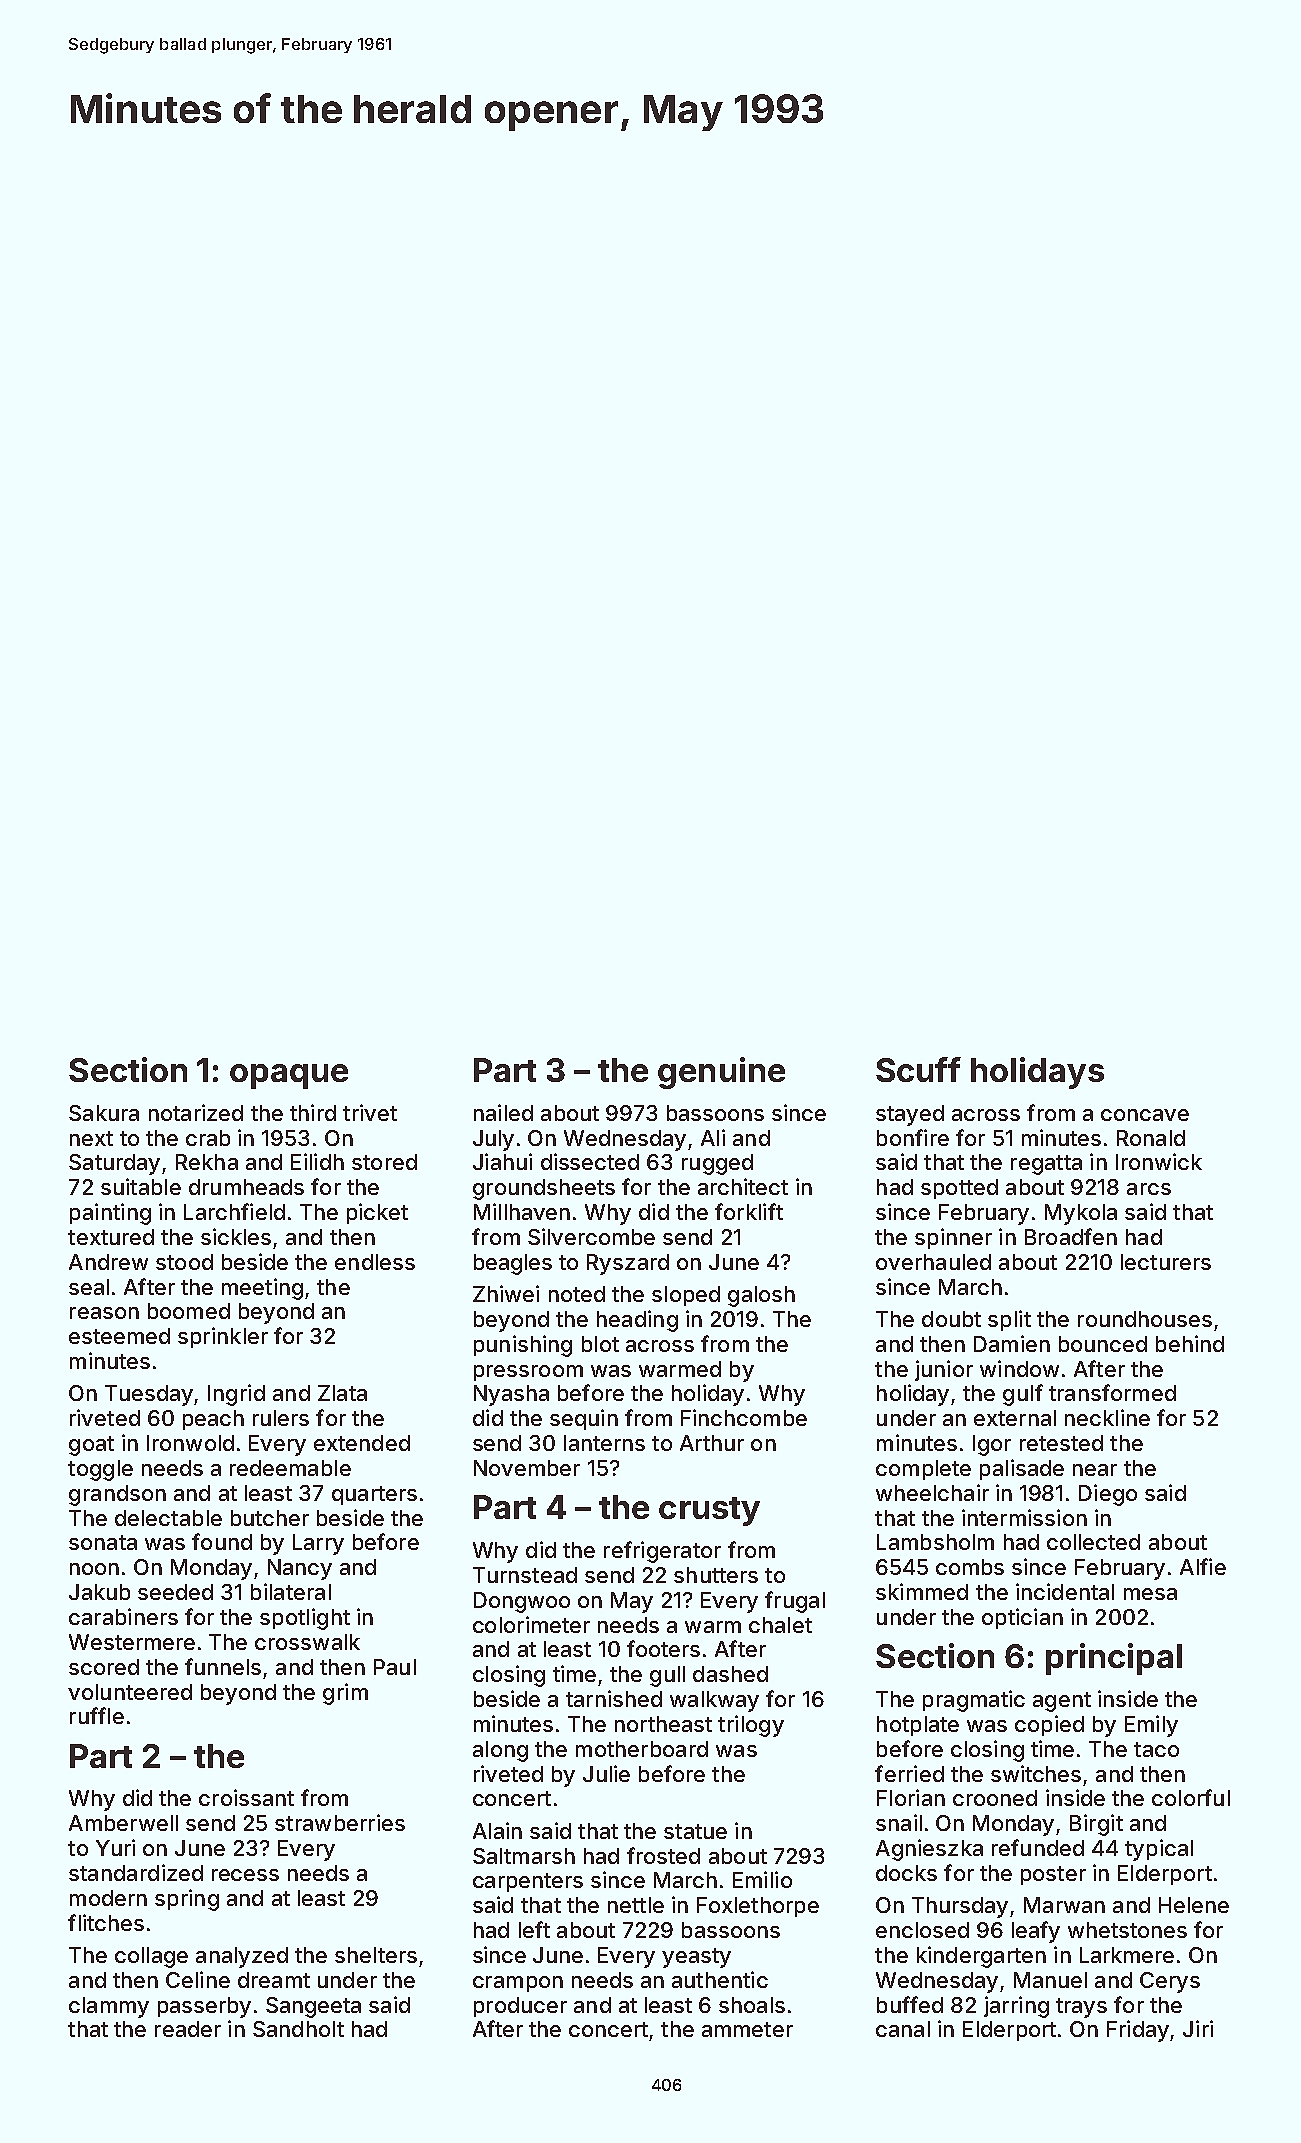 The height and width of the document is (2143, 1301). Describe the element at coordinates (743, 1186) in the document. I see `architect` at that location.
